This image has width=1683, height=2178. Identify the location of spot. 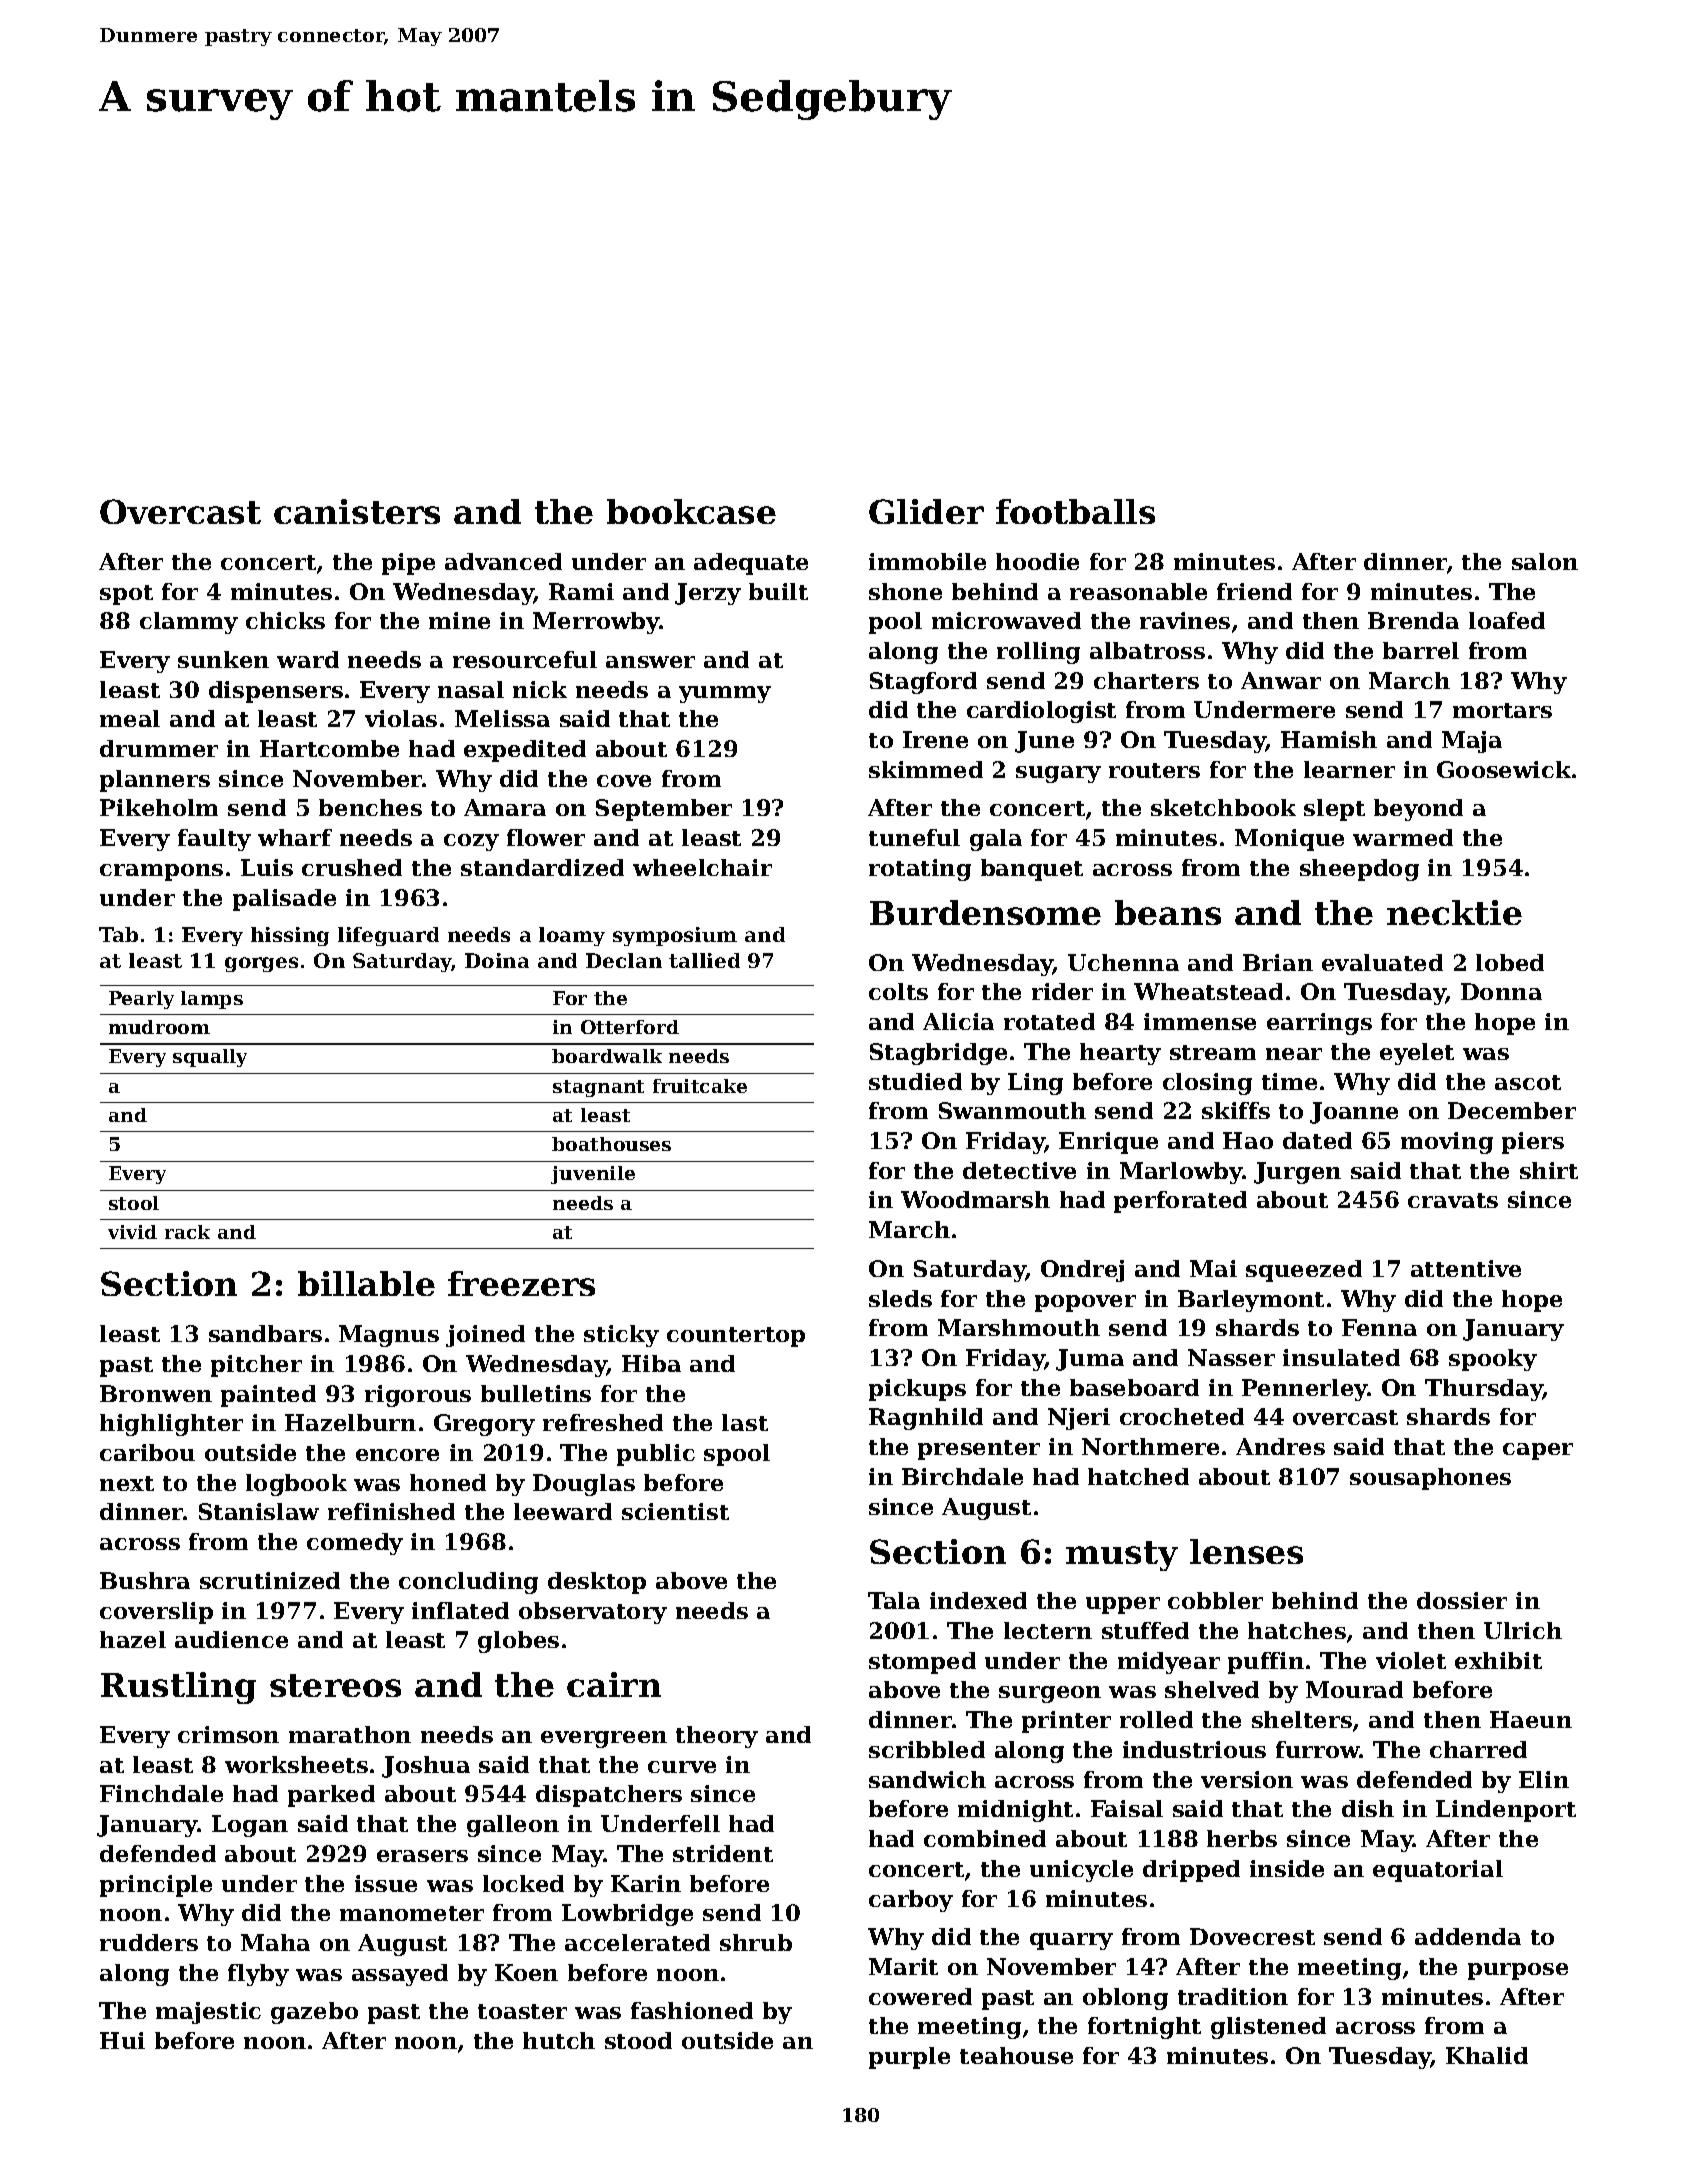
(126, 595).
